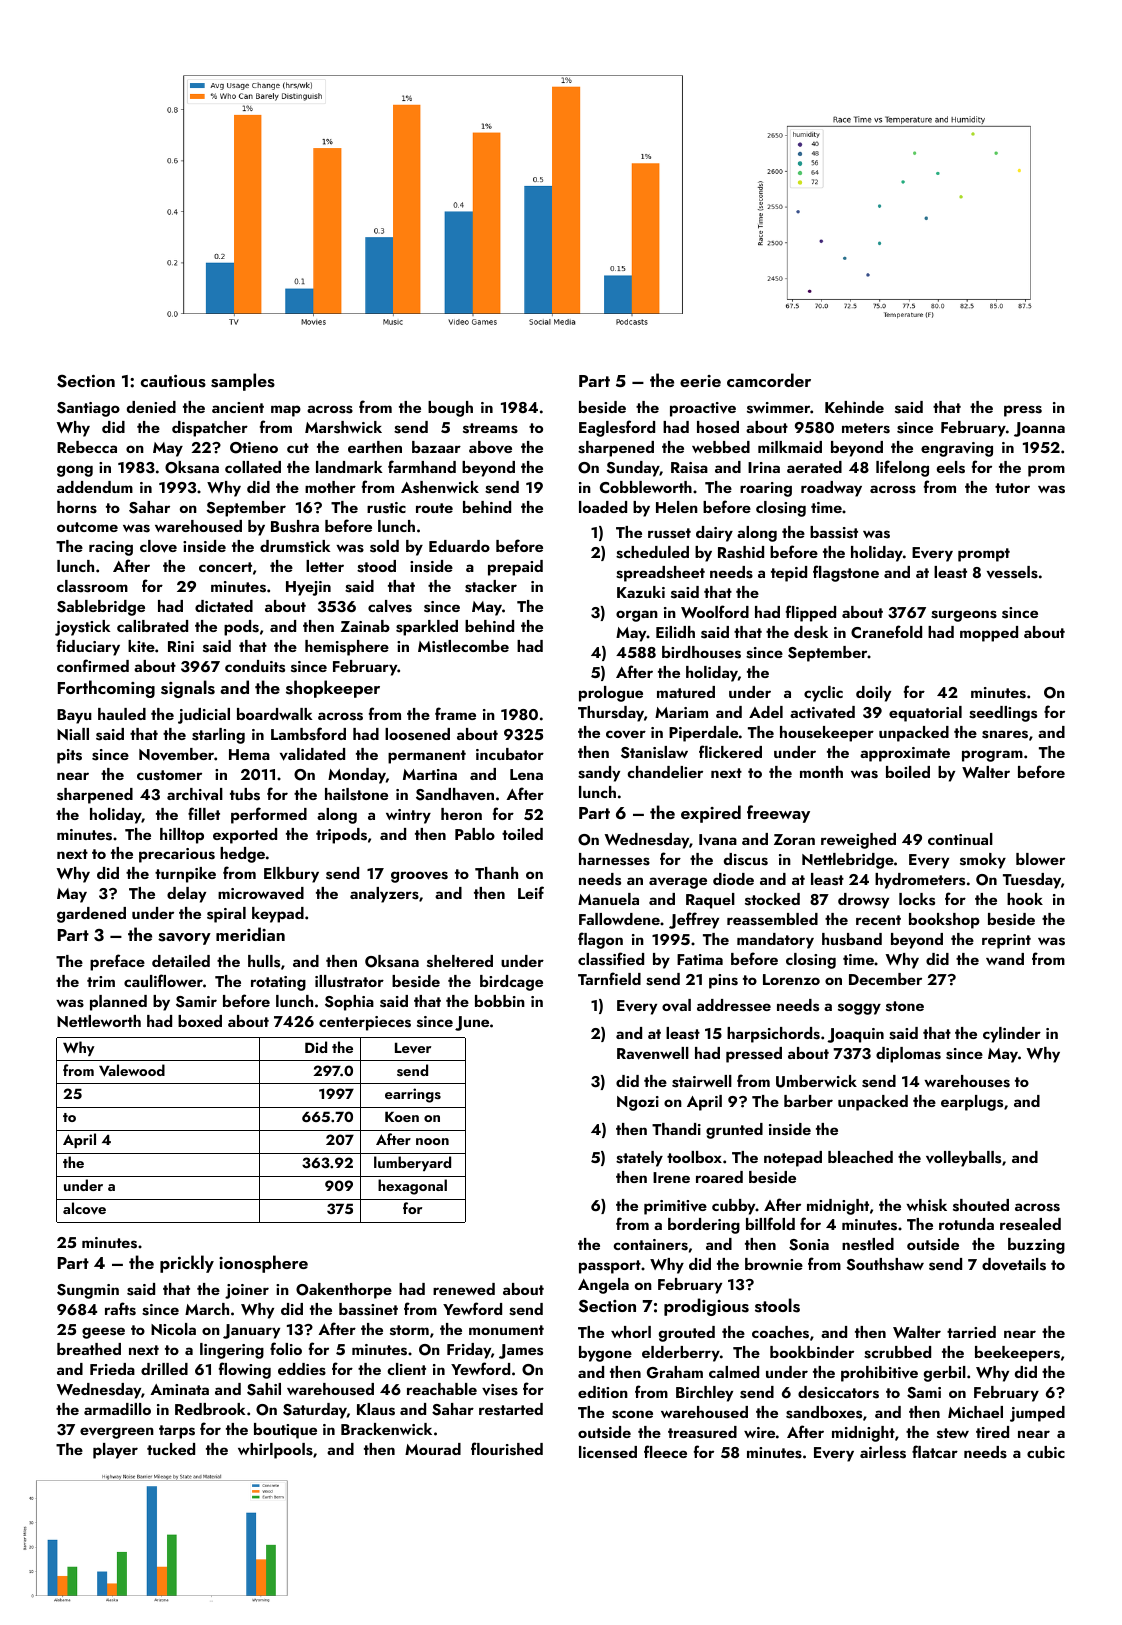 The image size is (1122, 1625). Describe the element at coordinates (275, 1451) in the image. I see `whirlpools` at that location.
